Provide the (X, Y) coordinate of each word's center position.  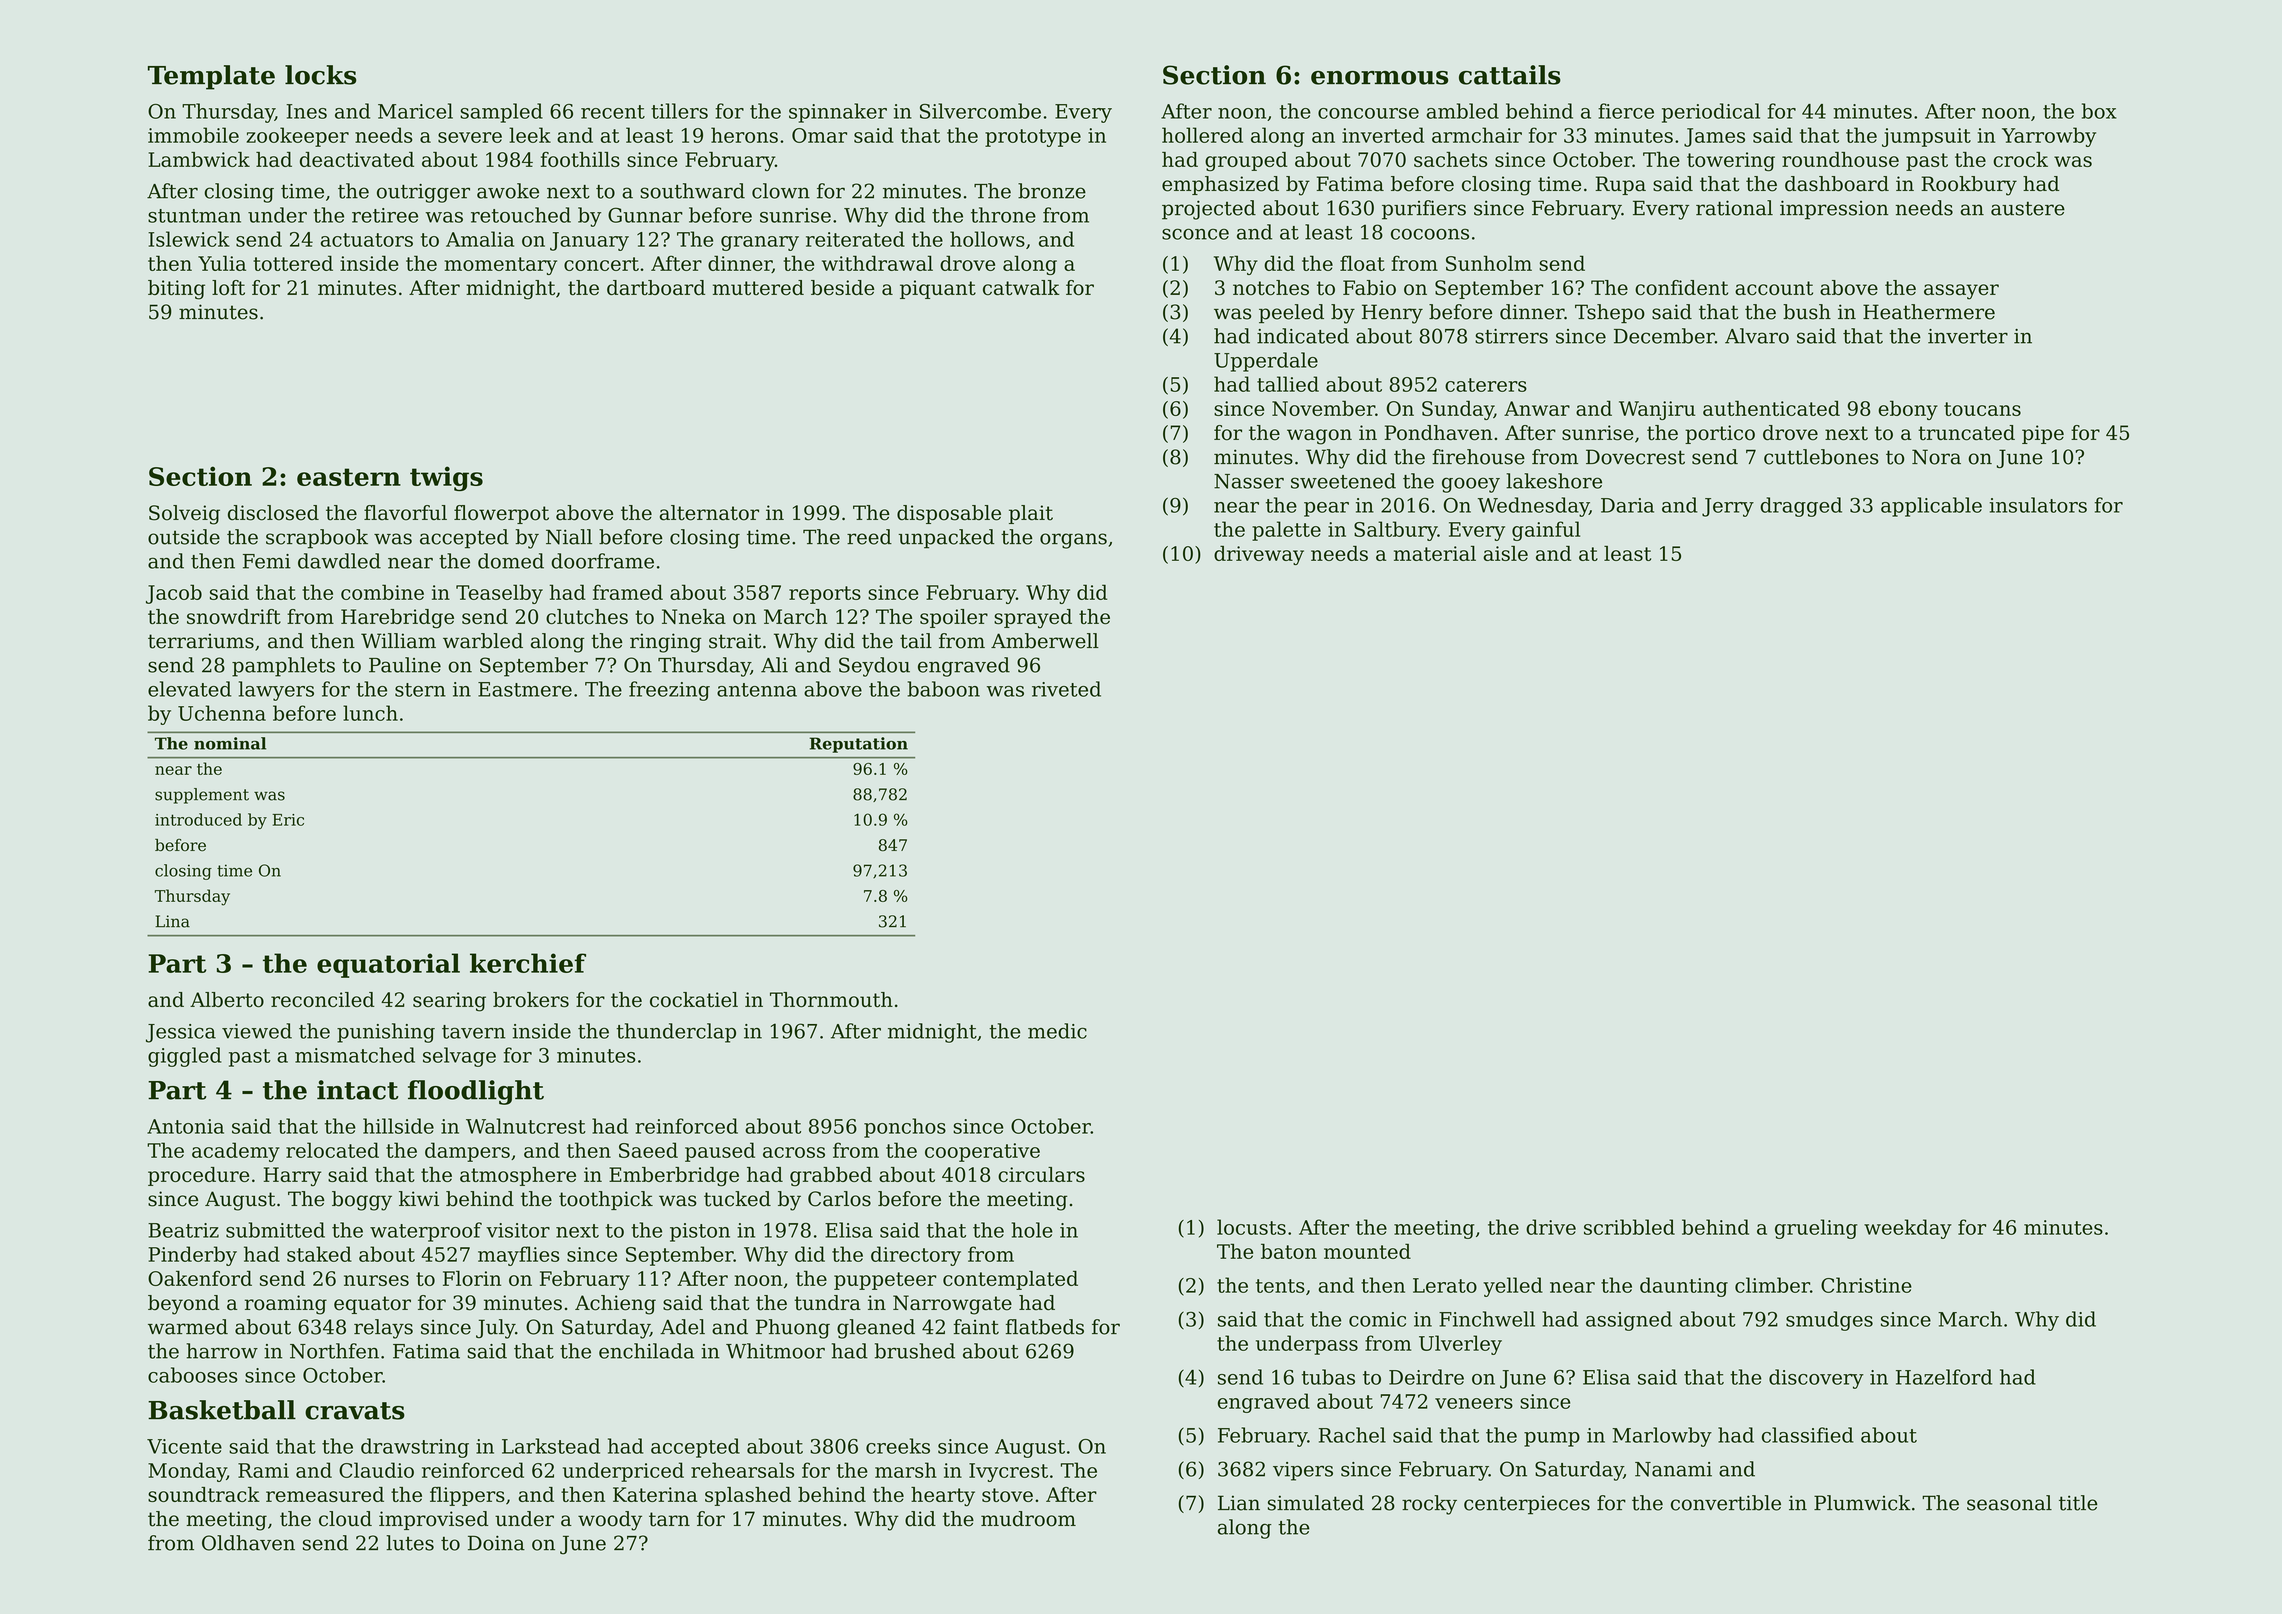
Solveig (184, 515)
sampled (501, 113)
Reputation (859, 745)
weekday (1908, 1229)
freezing (669, 691)
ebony (1908, 410)
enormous (1379, 78)
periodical (1711, 113)
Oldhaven (248, 1543)
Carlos (839, 1199)
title (2078, 1503)
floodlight (476, 1092)
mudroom (1028, 1519)
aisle (1505, 553)
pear (1326, 509)
